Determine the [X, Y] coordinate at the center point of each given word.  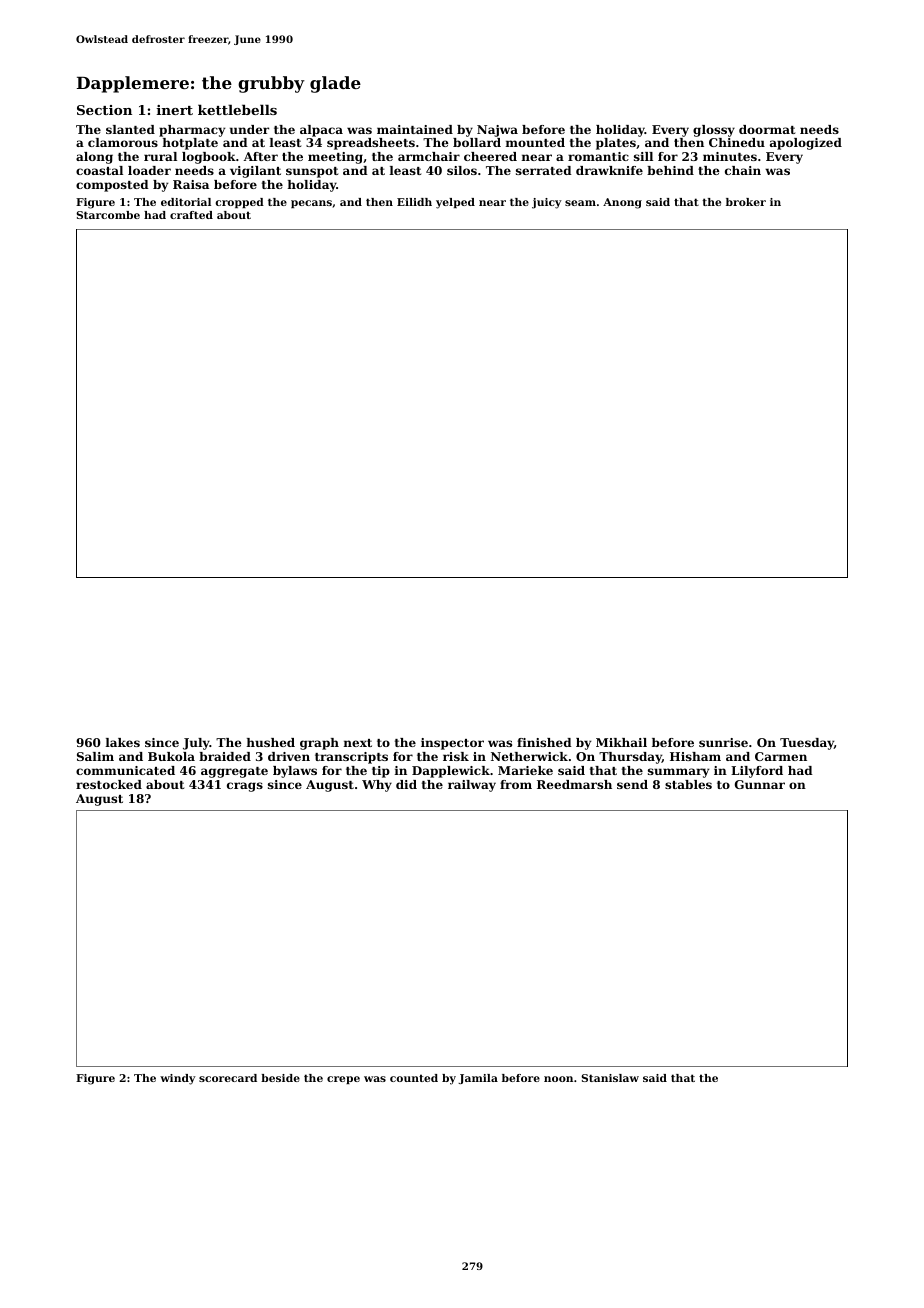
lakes [123, 742]
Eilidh [414, 202]
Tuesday [807, 744]
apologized [806, 144]
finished [544, 742]
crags [245, 787]
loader [149, 170]
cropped [239, 203]
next [358, 743]
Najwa [497, 131]
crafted [191, 215]
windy [178, 1079]
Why [377, 786]
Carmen [781, 756]
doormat [767, 129]
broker [746, 202]
